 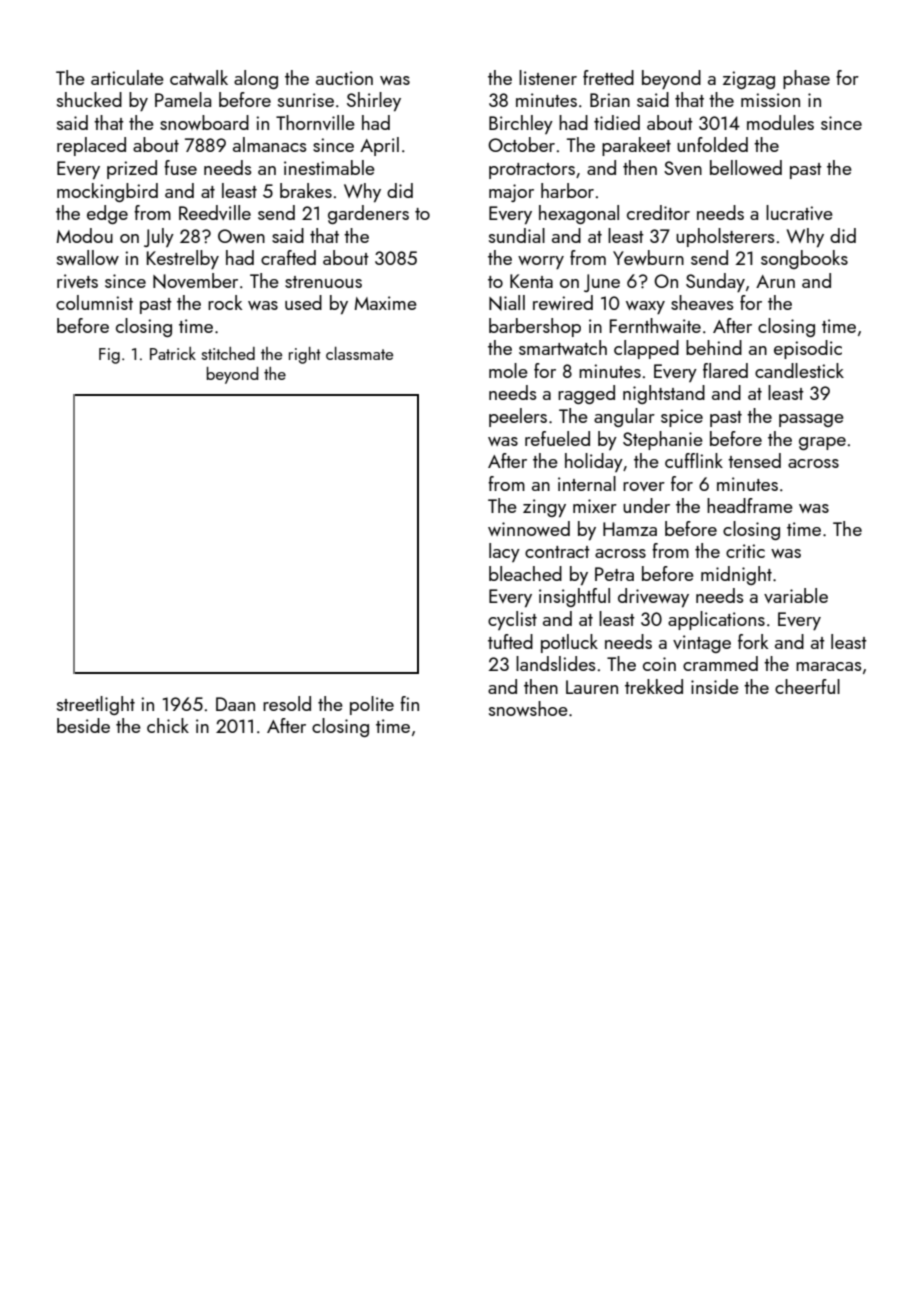 I want to click on shucked, so click(x=89, y=99).
